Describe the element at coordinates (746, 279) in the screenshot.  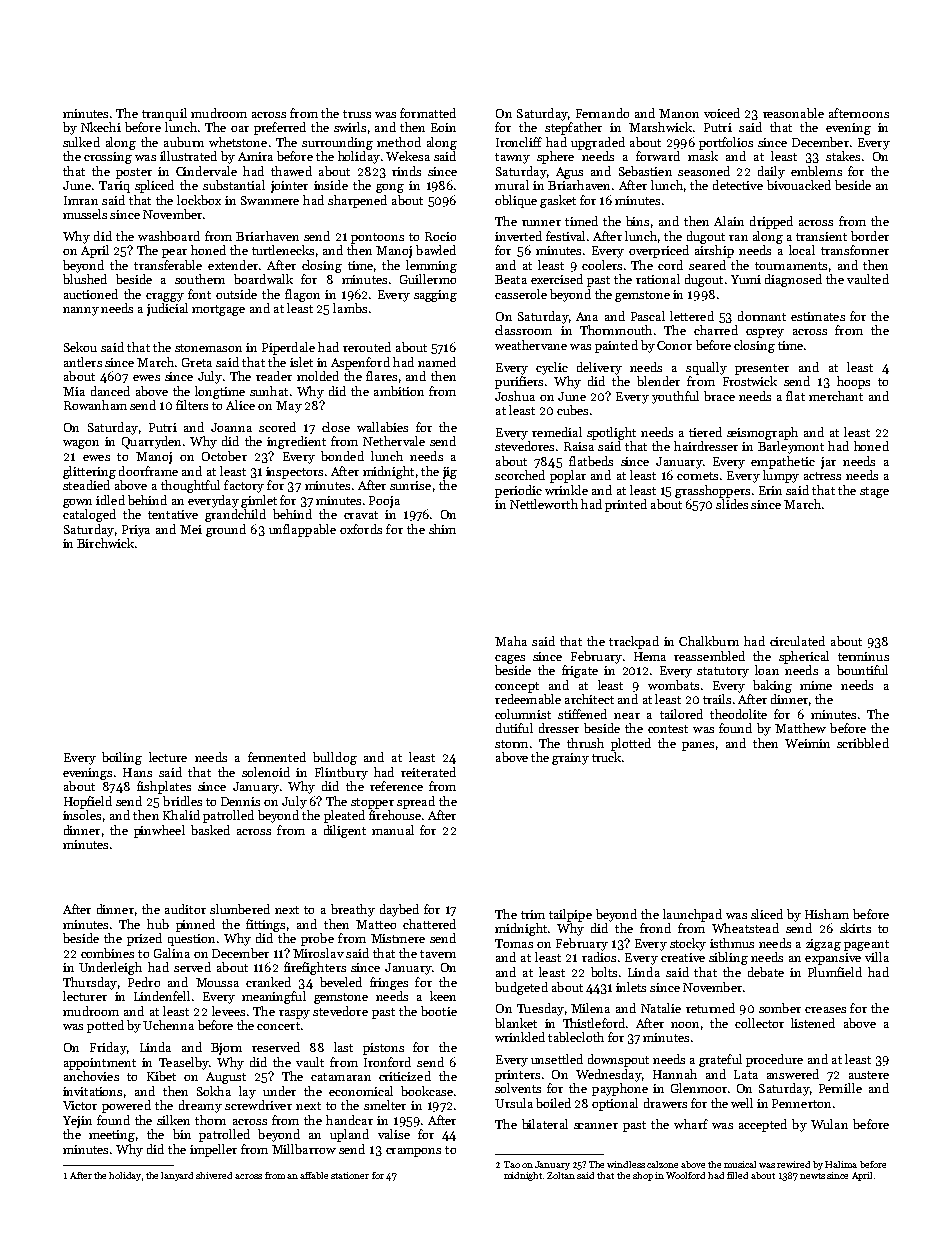
I see `Yumi` at that location.
